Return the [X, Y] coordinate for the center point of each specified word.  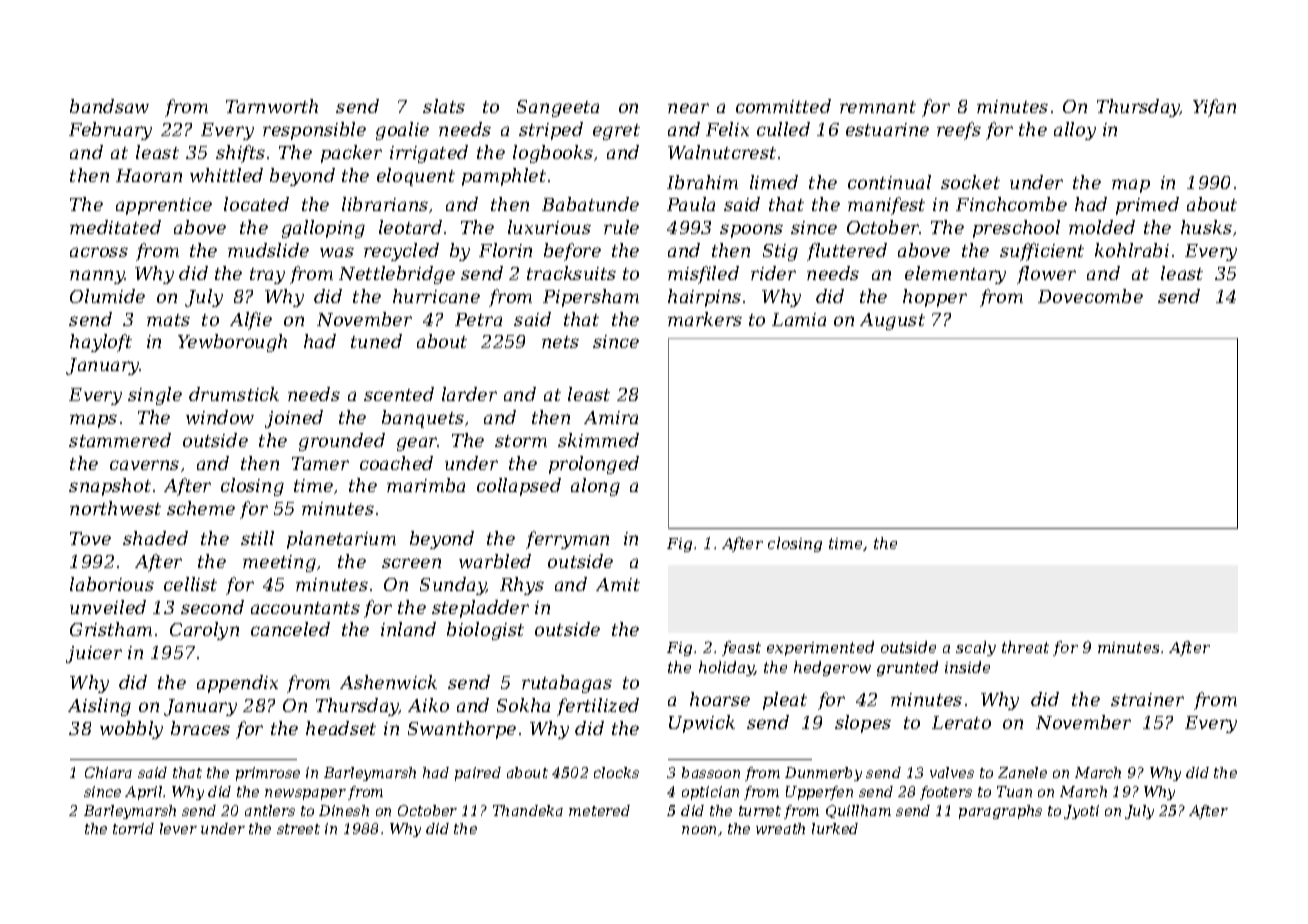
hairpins [704, 298]
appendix [237, 684]
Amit [618, 584]
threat [1025, 647]
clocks [616, 772]
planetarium [341, 540]
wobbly [131, 730]
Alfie [251, 321]
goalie [402, 131]
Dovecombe [1090, 296]
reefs [959, 131]
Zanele [1022, 772]
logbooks [553, 154]
